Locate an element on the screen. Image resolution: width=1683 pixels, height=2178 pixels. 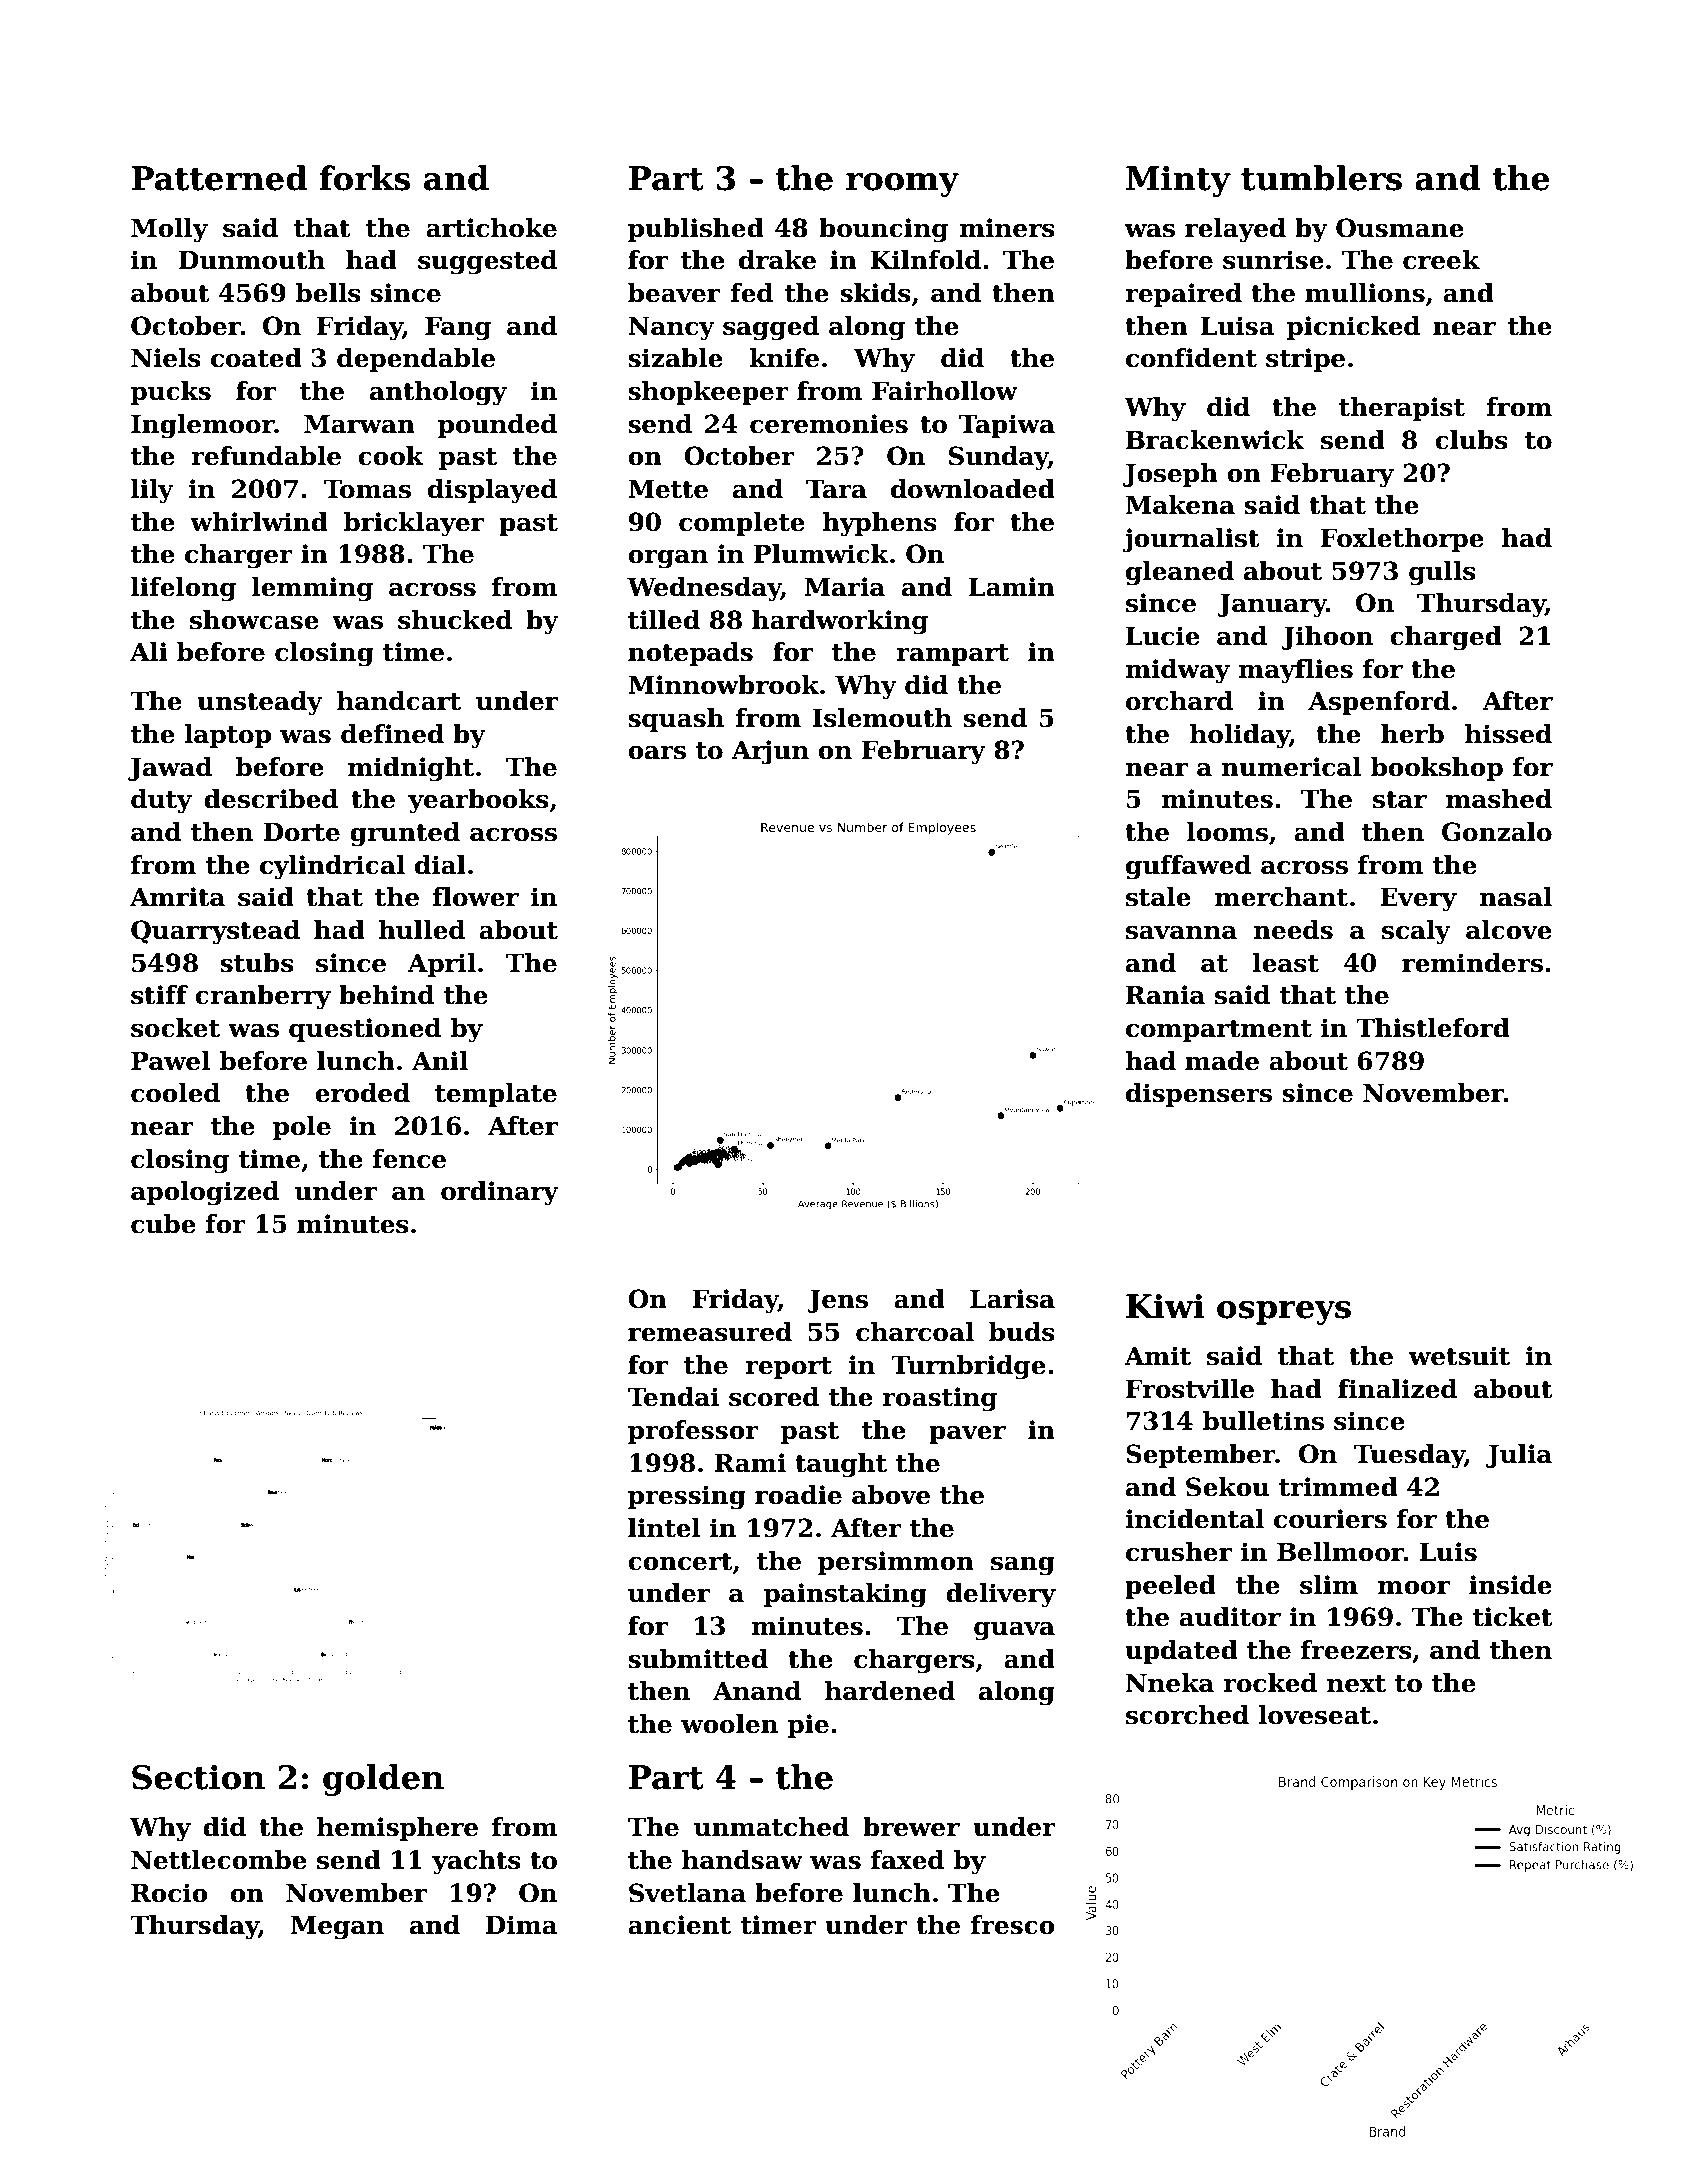
Tendai is located at coordinates (673, 1397).
